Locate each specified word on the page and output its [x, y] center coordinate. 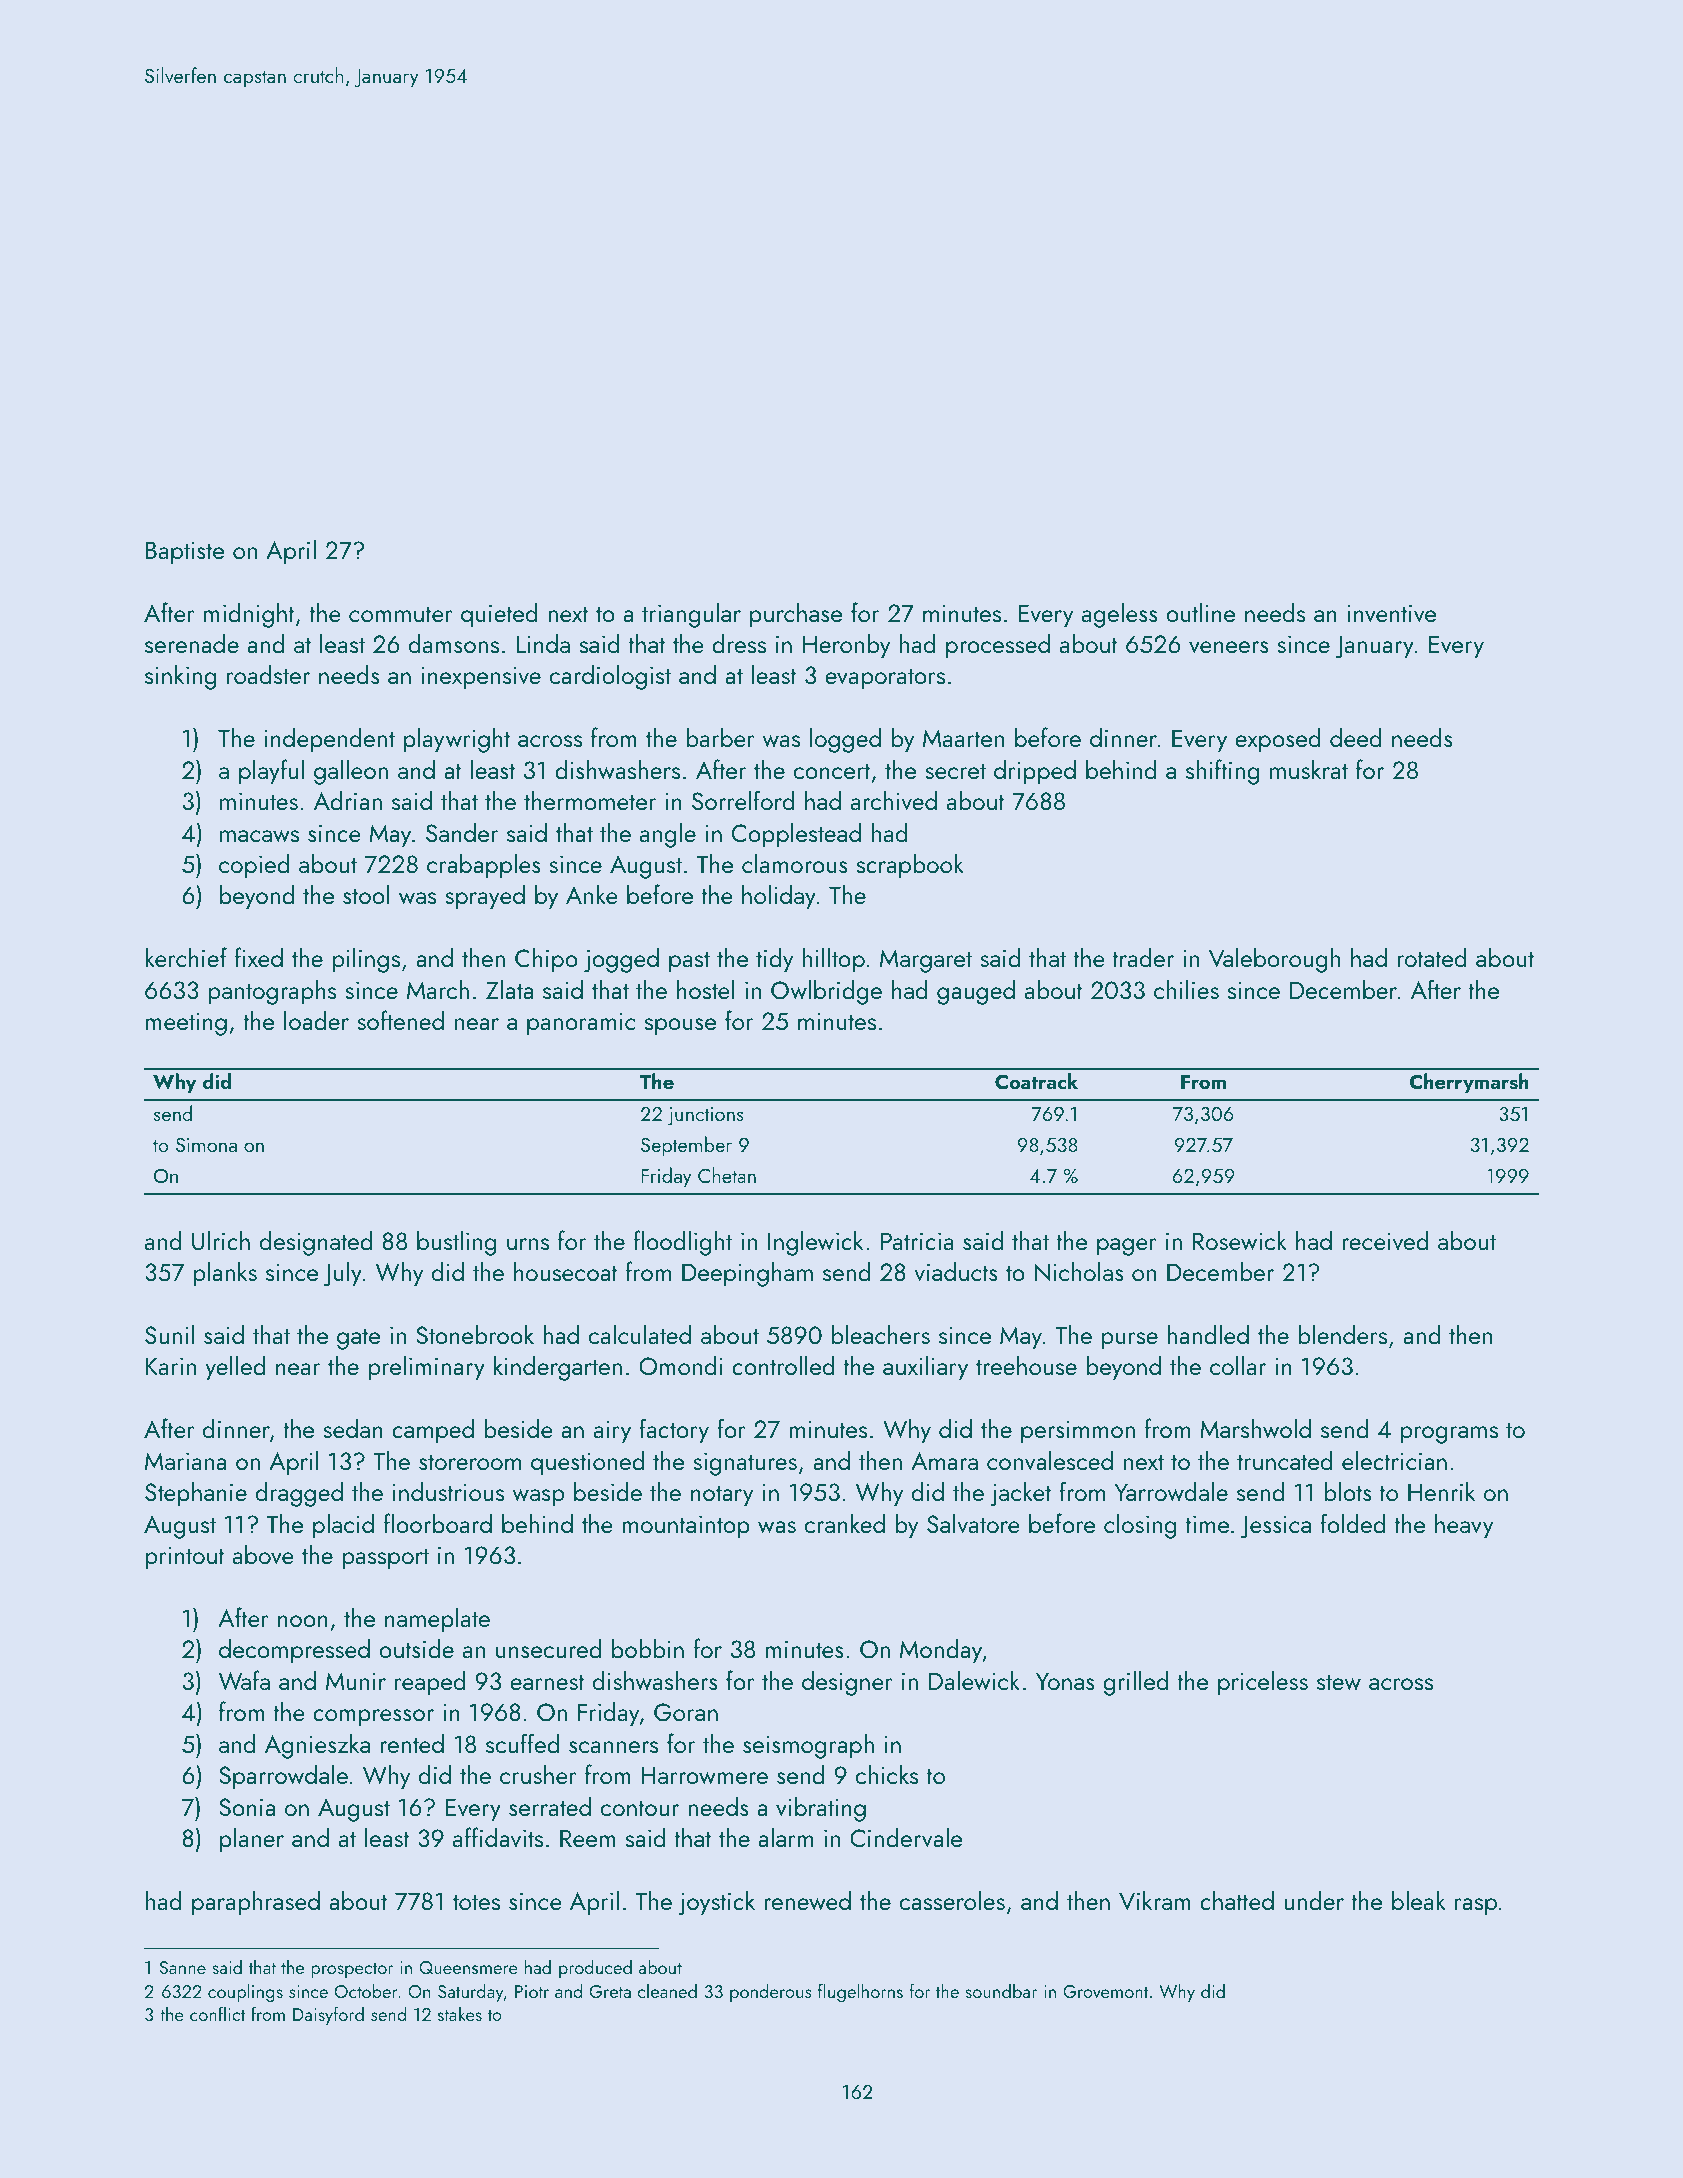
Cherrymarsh [1469, 1083]
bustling [457, 1243]
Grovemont [1105, 1991]
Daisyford [328, 2015]
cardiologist [610, 677]
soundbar [1001, 1991]
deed [1356, 737]
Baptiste [185, 553]
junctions [706, 1116]
